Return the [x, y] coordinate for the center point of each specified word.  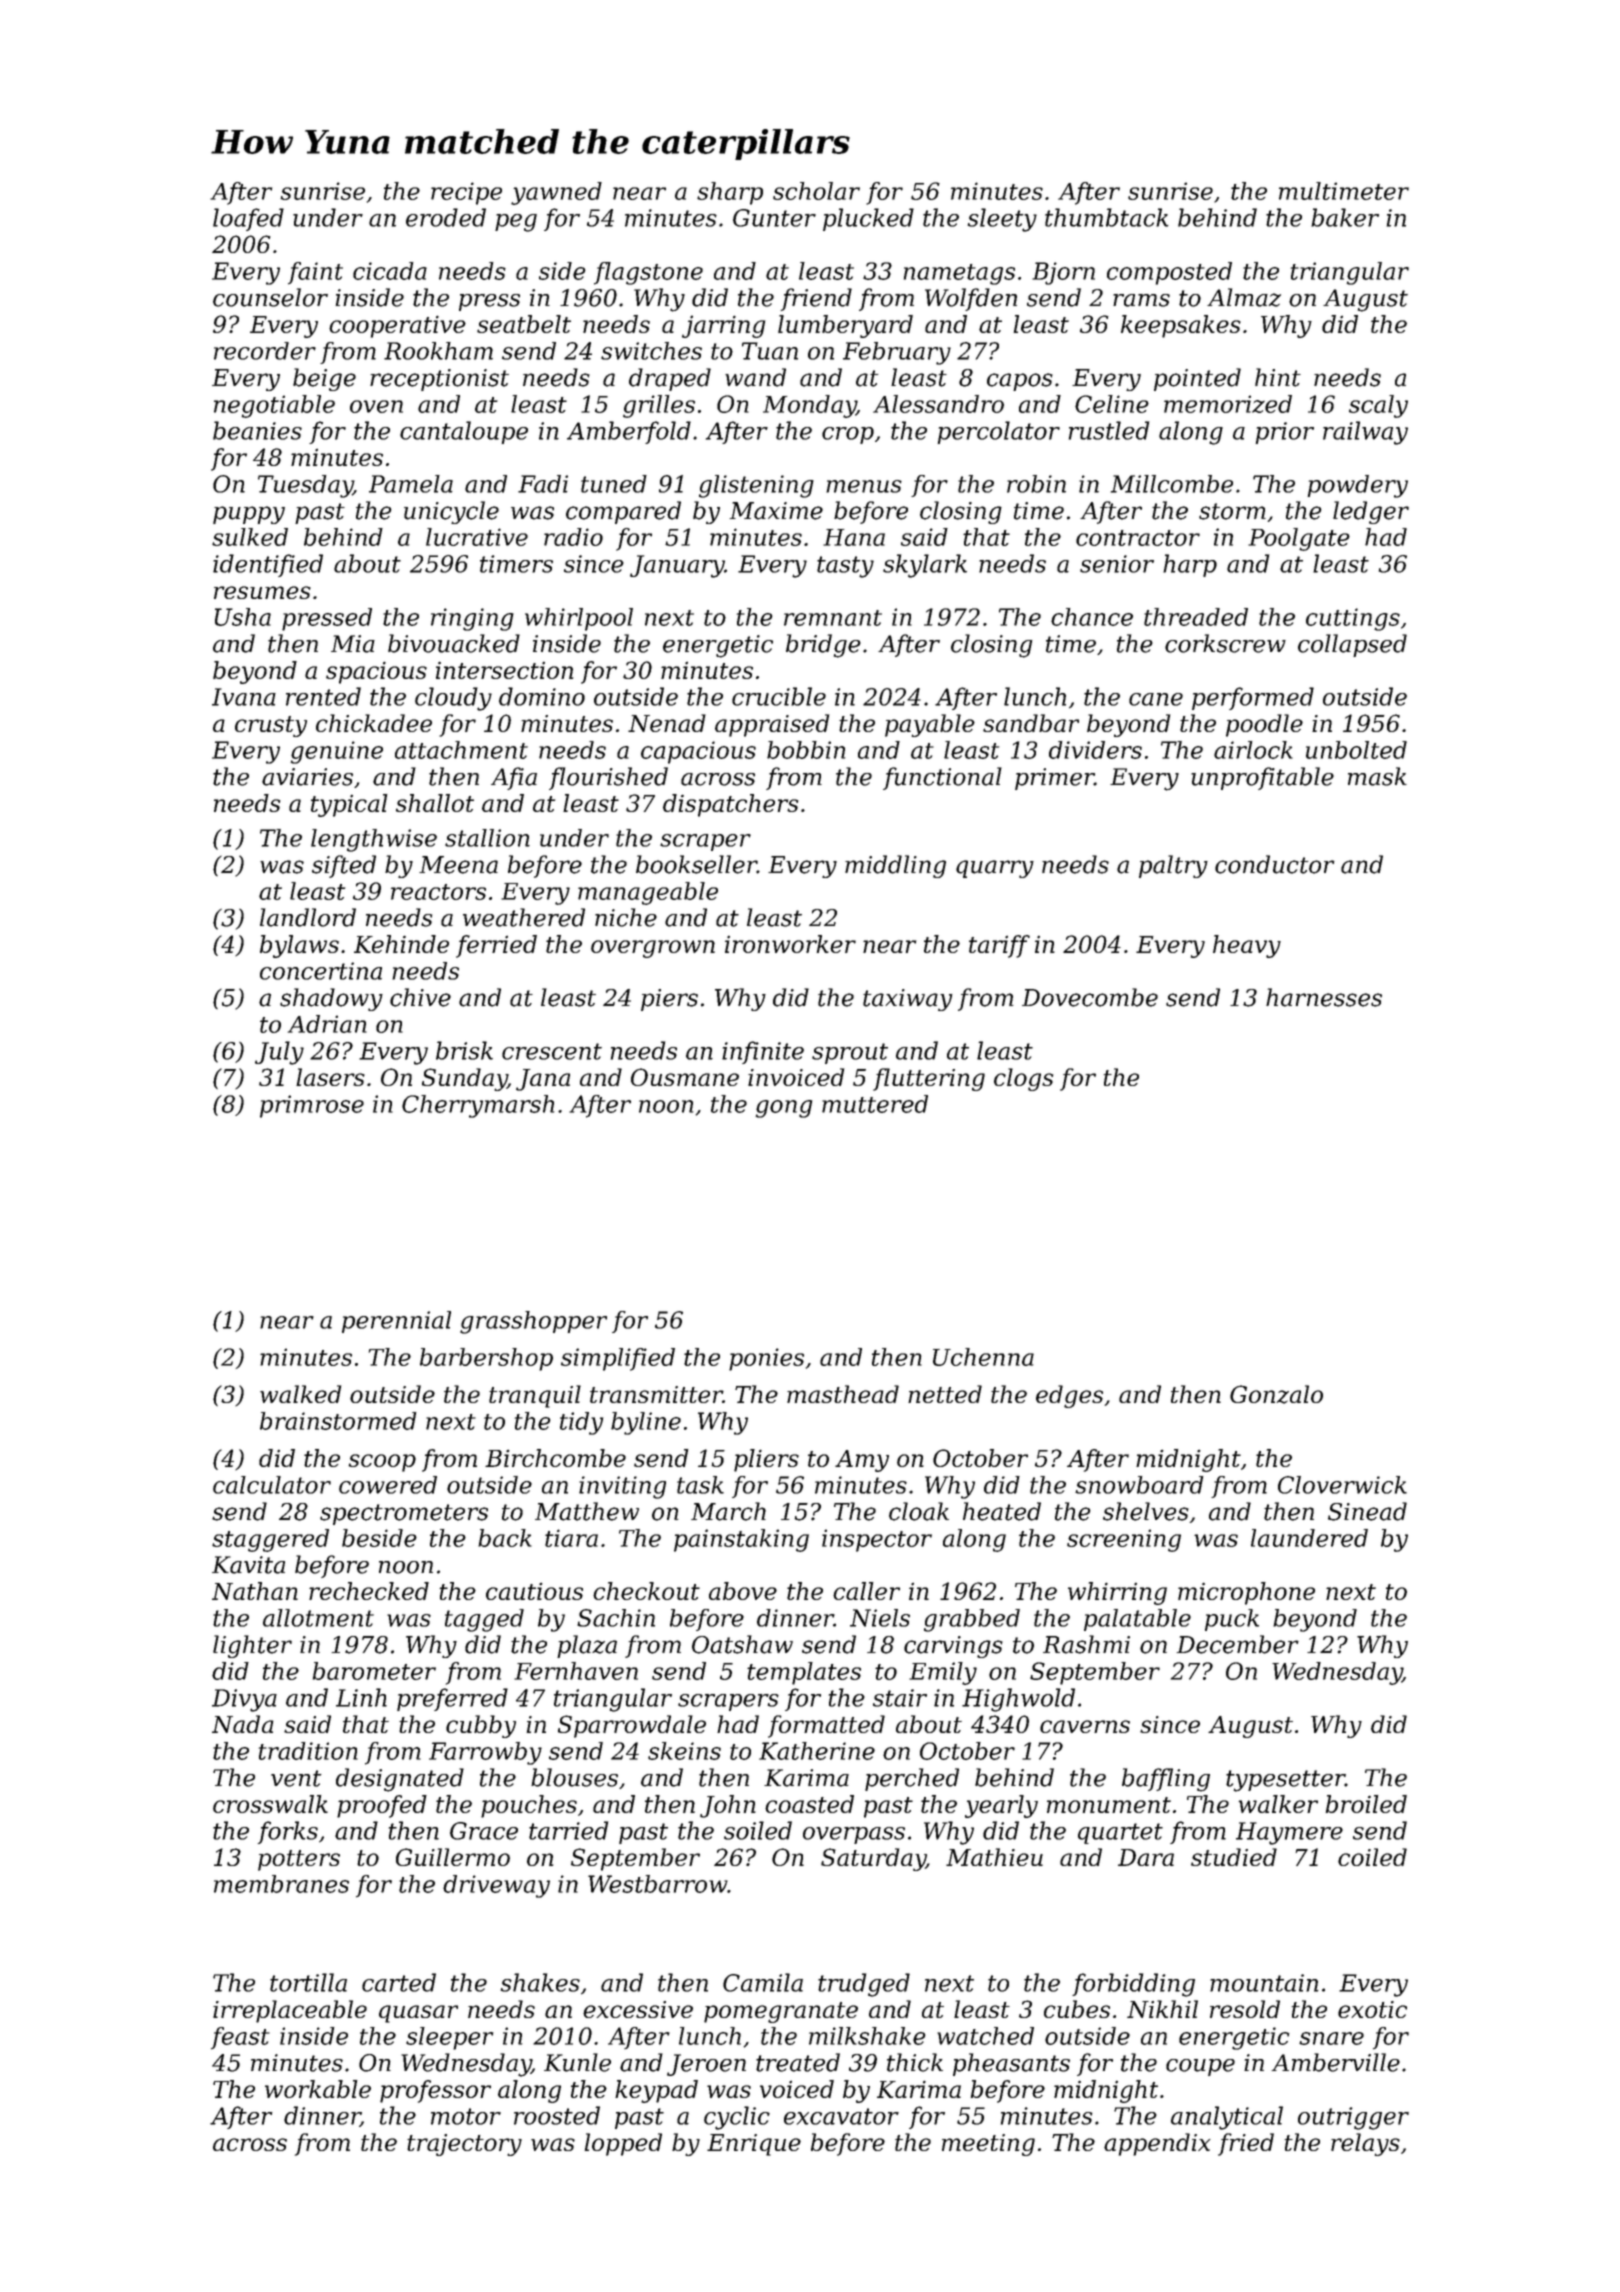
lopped [623, 2144]
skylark [925, 566]
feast [240, 2038]
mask [1377, 776]
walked [300, 1394]
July [279, 1053]
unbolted [1356, 750]
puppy [249, 515]
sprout [850, 1053]
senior [1117, 564]
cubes [1077, 2009]
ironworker [790, 944]
